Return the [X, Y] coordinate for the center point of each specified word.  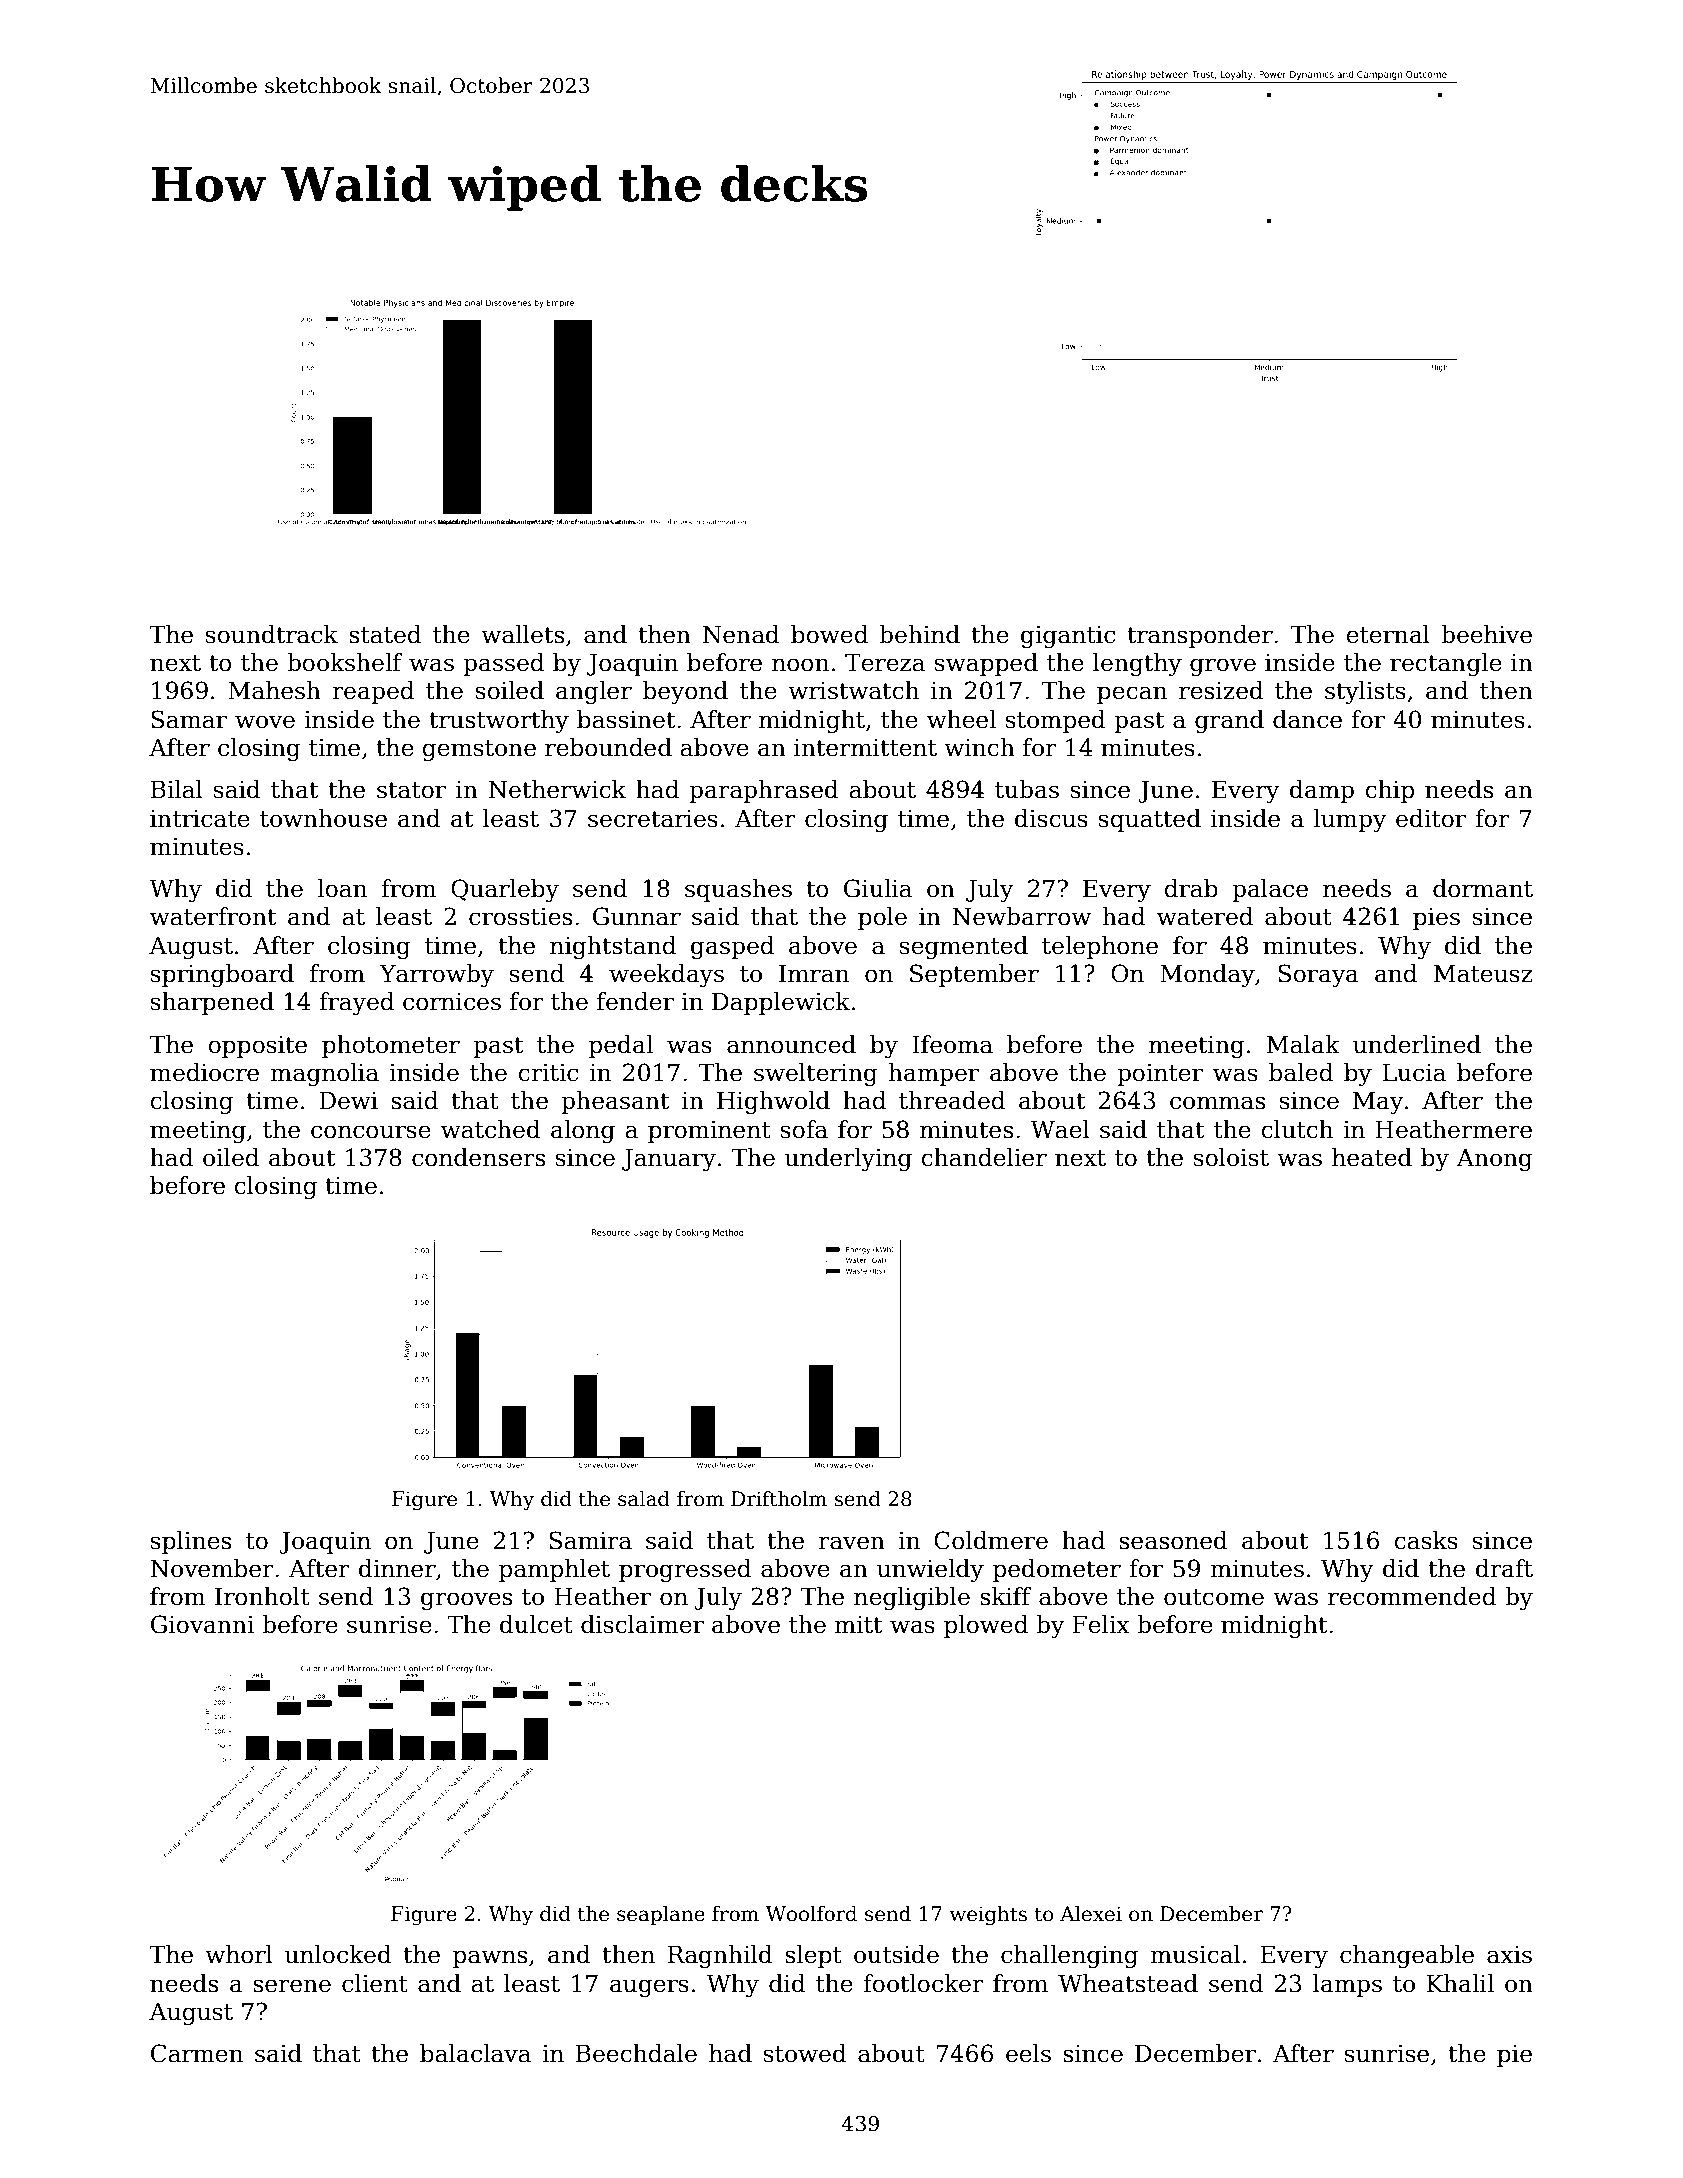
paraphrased [764, 791]
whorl [239, 1954]
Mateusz [1483, 974]
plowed [986, 1626]
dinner [397, 1568]
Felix [1101, 1624]
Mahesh [274, 690]
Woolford [811, 1914]
